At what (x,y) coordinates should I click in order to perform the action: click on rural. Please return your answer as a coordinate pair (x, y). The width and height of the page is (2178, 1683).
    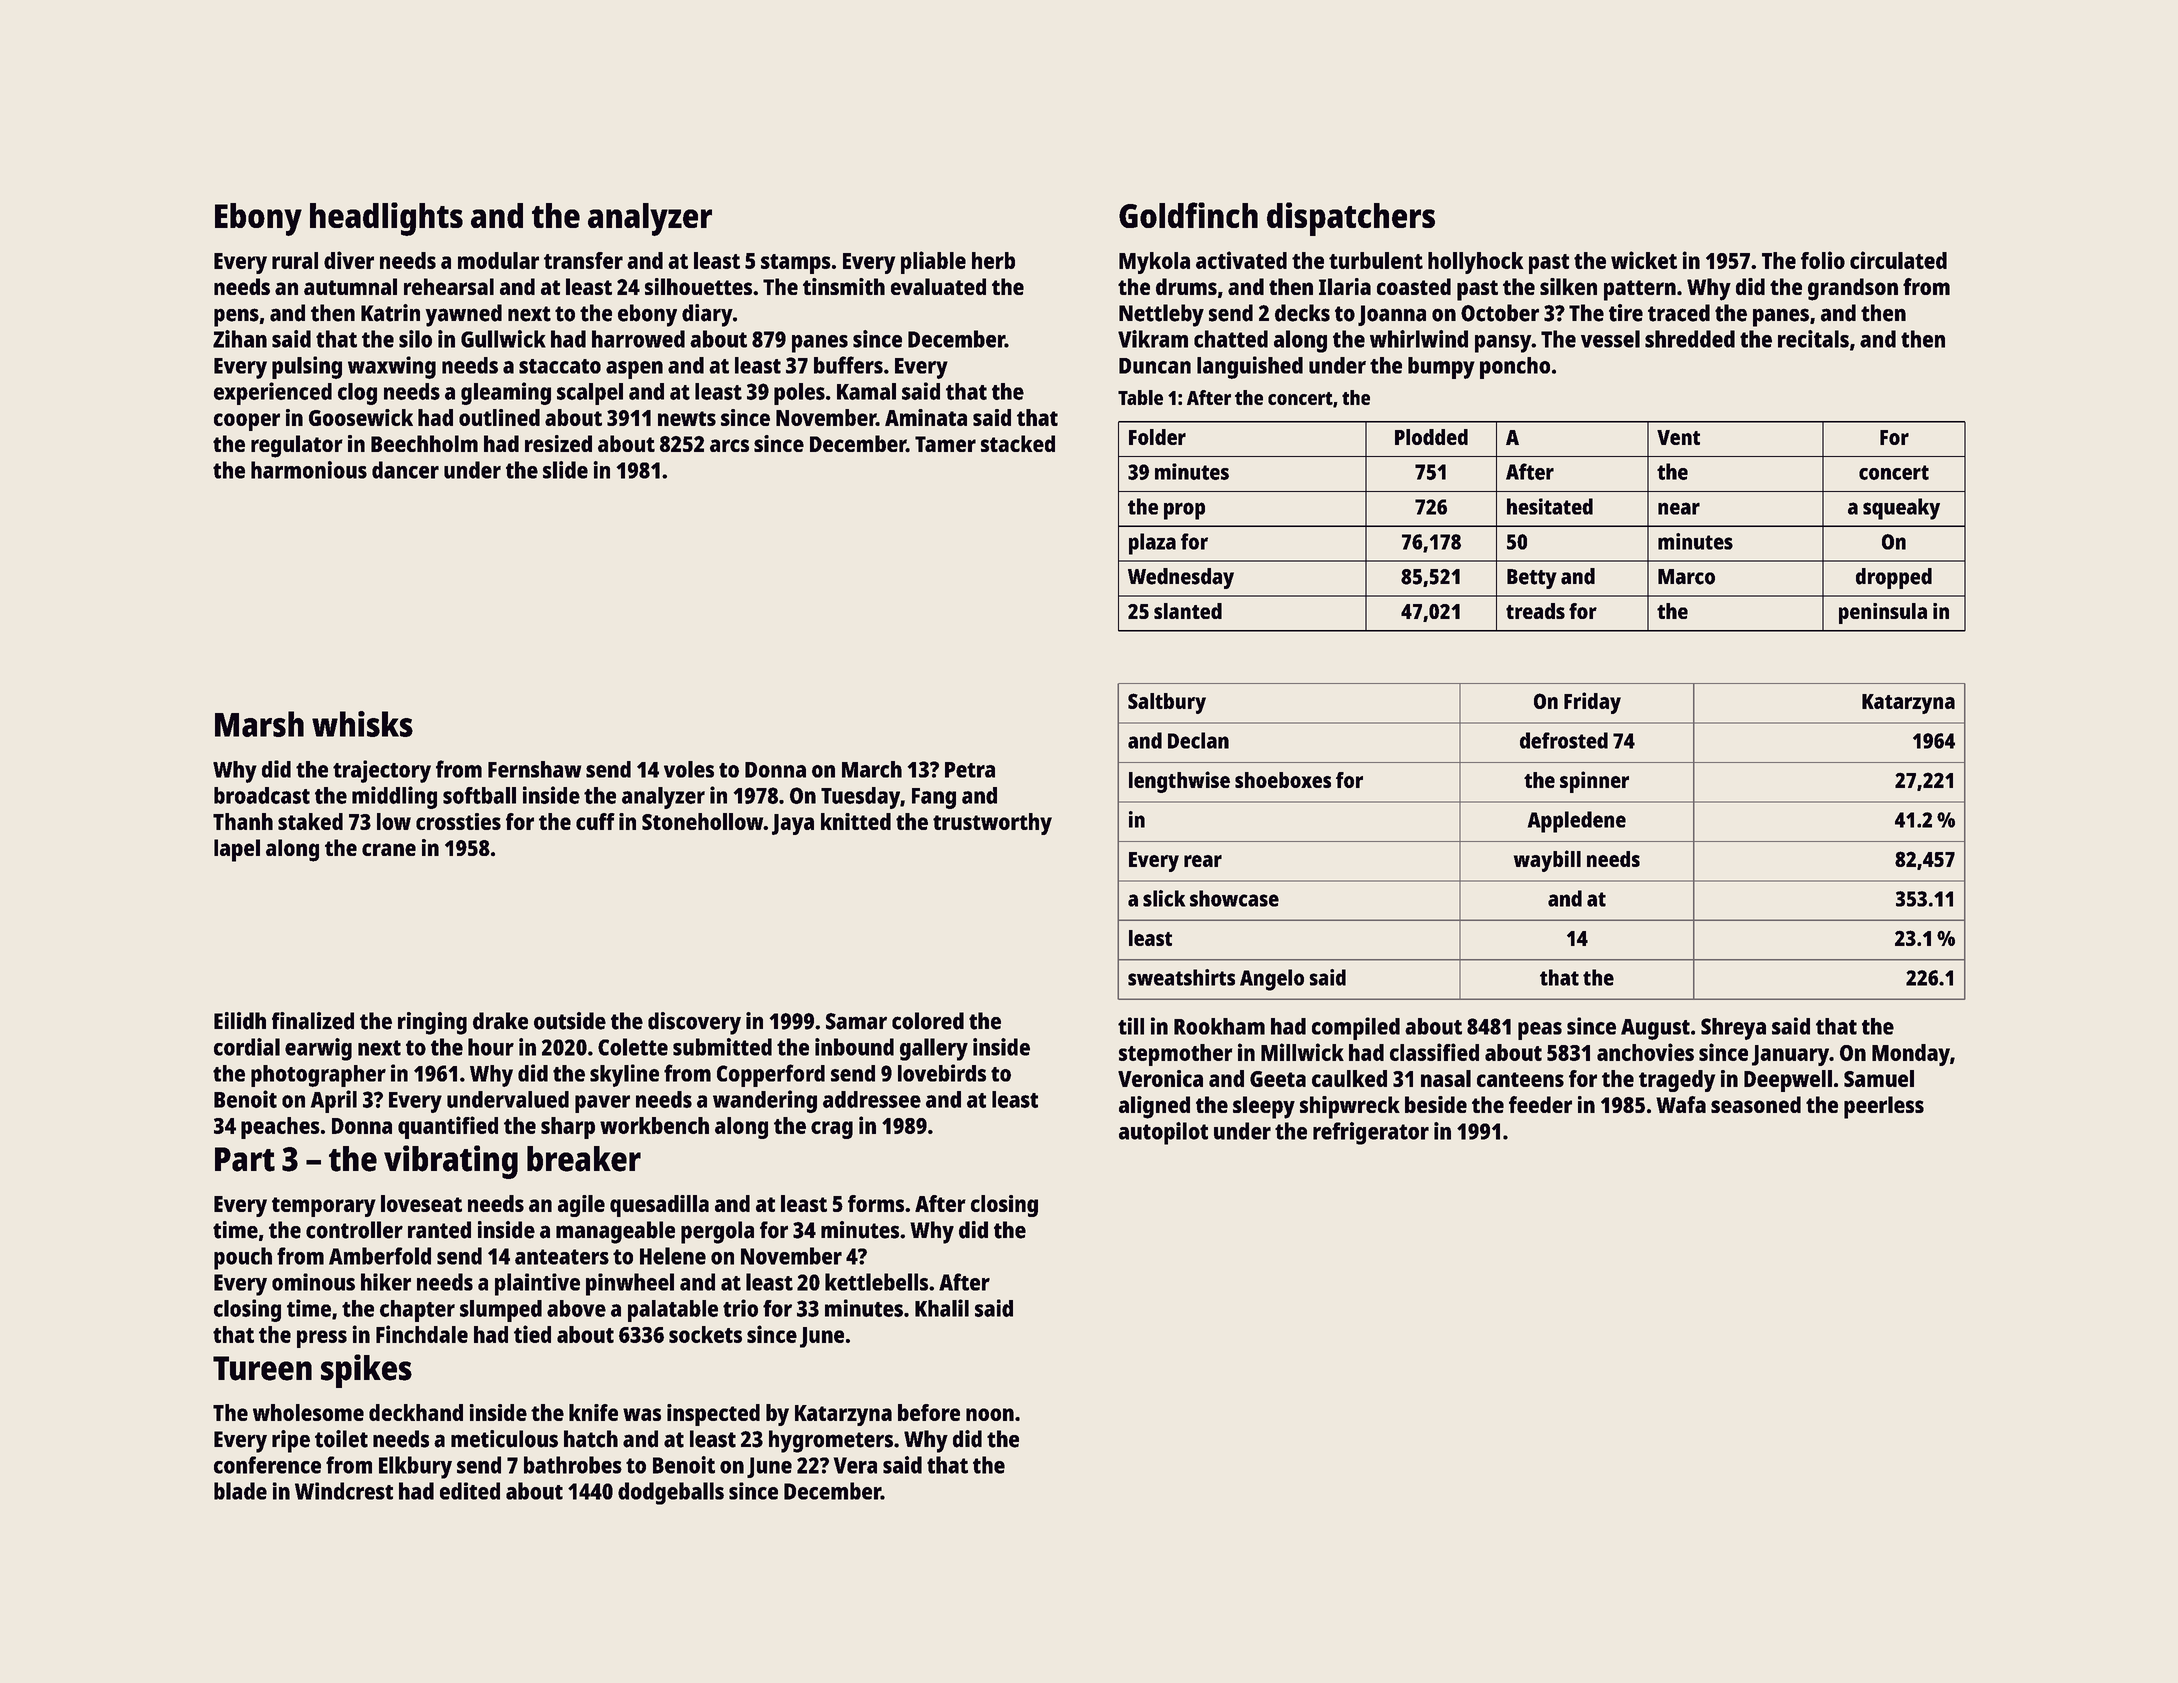
    Looking at the image, I should click on (295, 260).
